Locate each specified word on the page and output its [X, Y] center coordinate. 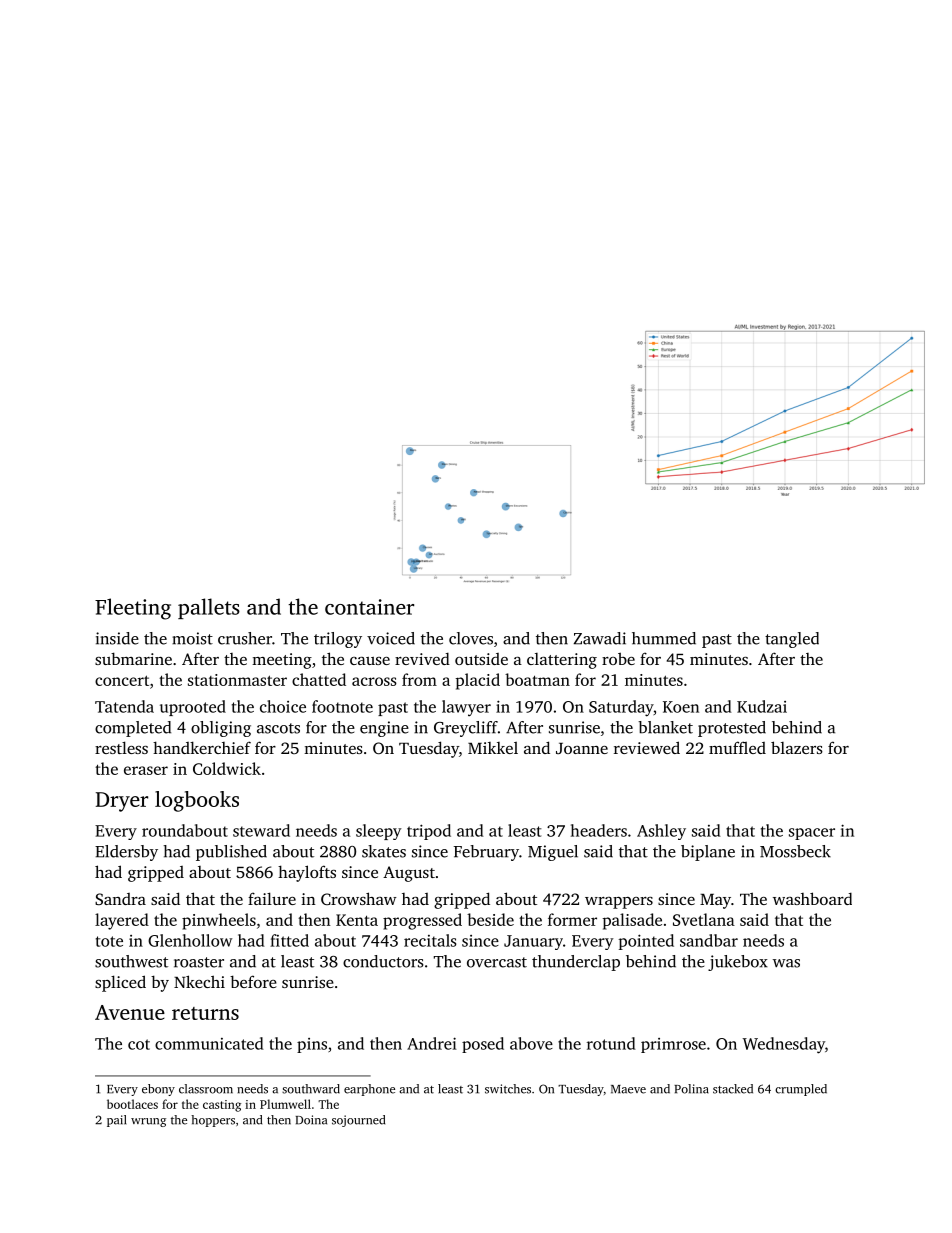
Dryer [122, 802]
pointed [646, 942]
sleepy [378, 832]
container [369, 607]
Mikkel [493, 748]
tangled [792, 640]
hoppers [213, 1121]
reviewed [647, 747]
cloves [471, 638]
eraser [146, 770]
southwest [131, 961]
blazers [797, 747]
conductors [383, 961]
